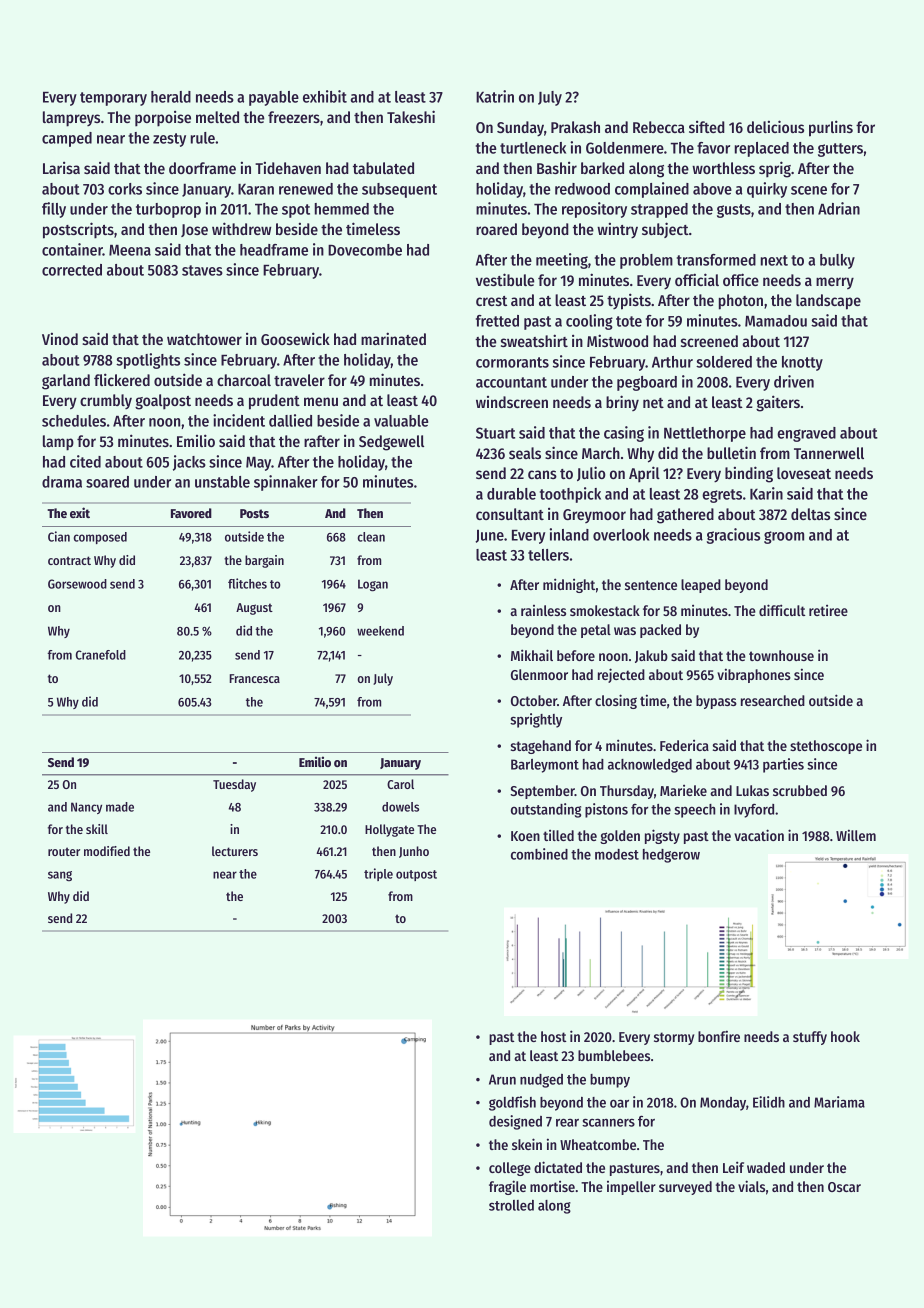 The image size is (924, 1308). I want to click on Carol, so click(400, 784).
